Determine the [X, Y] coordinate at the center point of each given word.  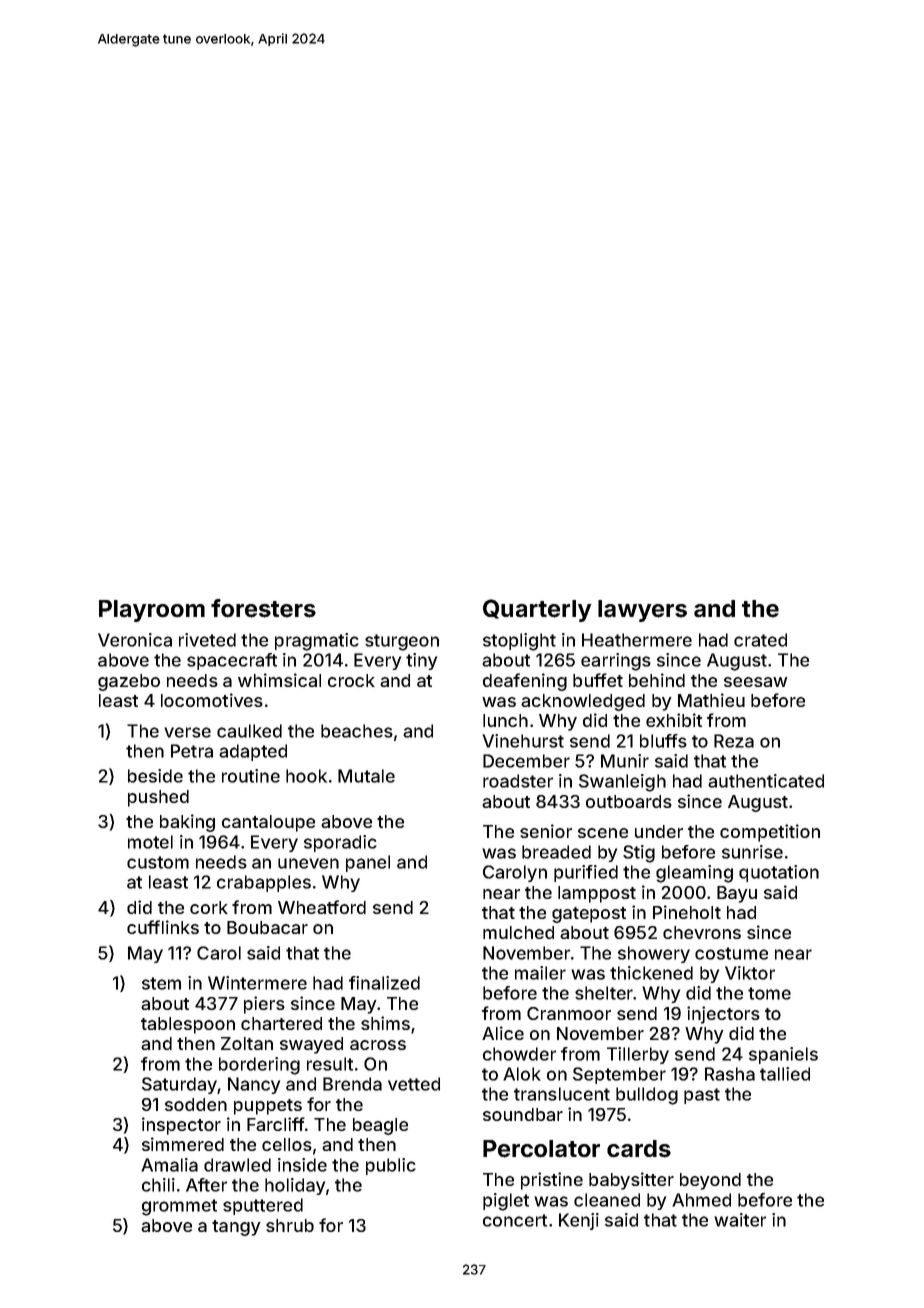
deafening [525, 682]
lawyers [642, 611]
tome [769, 993]
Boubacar [267, 927]
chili [158, 1185]
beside [155, 776]
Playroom [152, 611]
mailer [540, 973]
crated [760, 640]
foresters [263, 608]
